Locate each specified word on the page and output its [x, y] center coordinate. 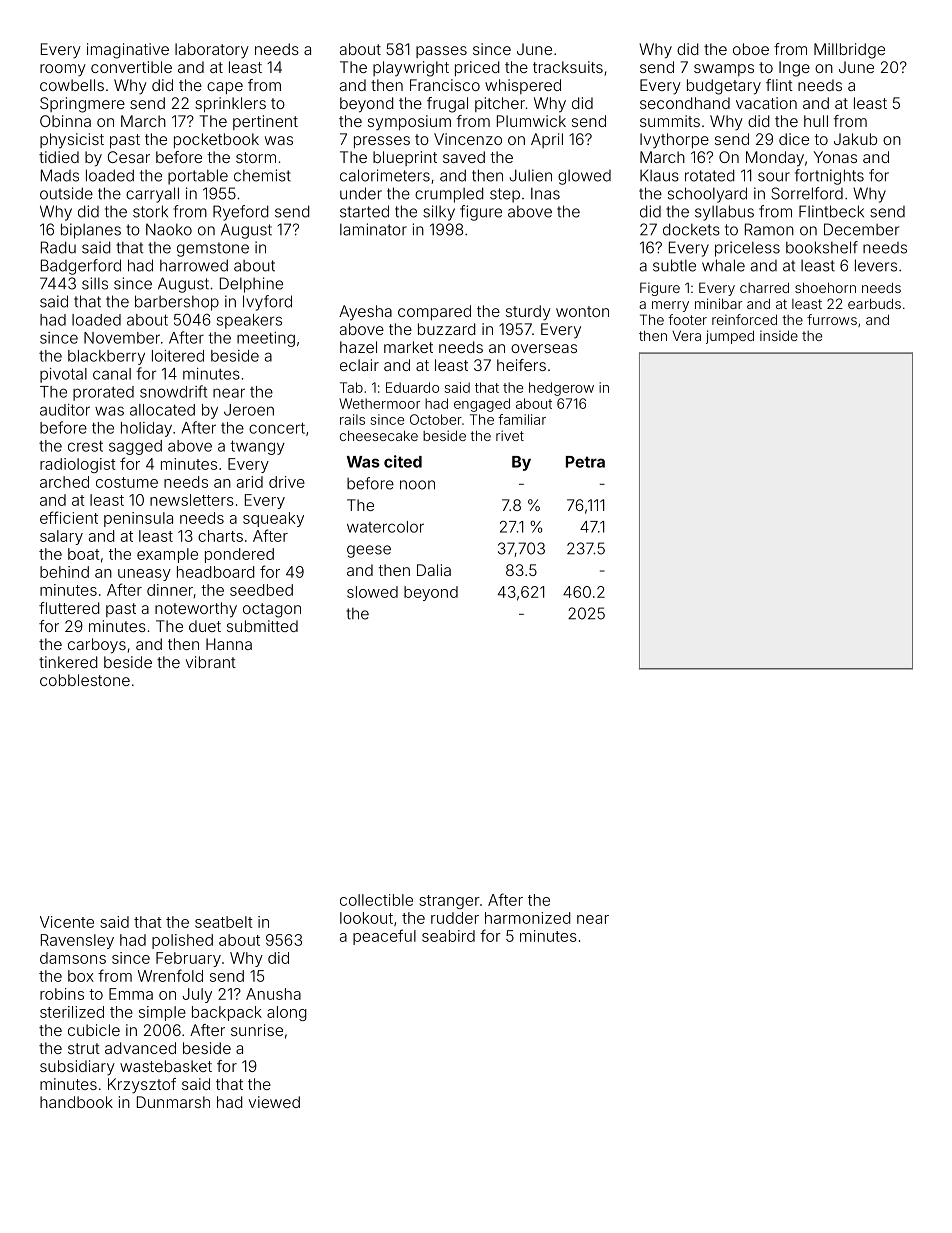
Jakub [855, 139]
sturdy [528, 313]
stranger [449, 902]
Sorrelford [807, 193]
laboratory [212, 51]
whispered [523, 86]
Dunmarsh [173, 1102]
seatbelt [224, 922]
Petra [585, 462]
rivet [510, 435]
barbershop [177, 303]
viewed [274, 1102]
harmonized [528, 918]
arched [64, 482]
